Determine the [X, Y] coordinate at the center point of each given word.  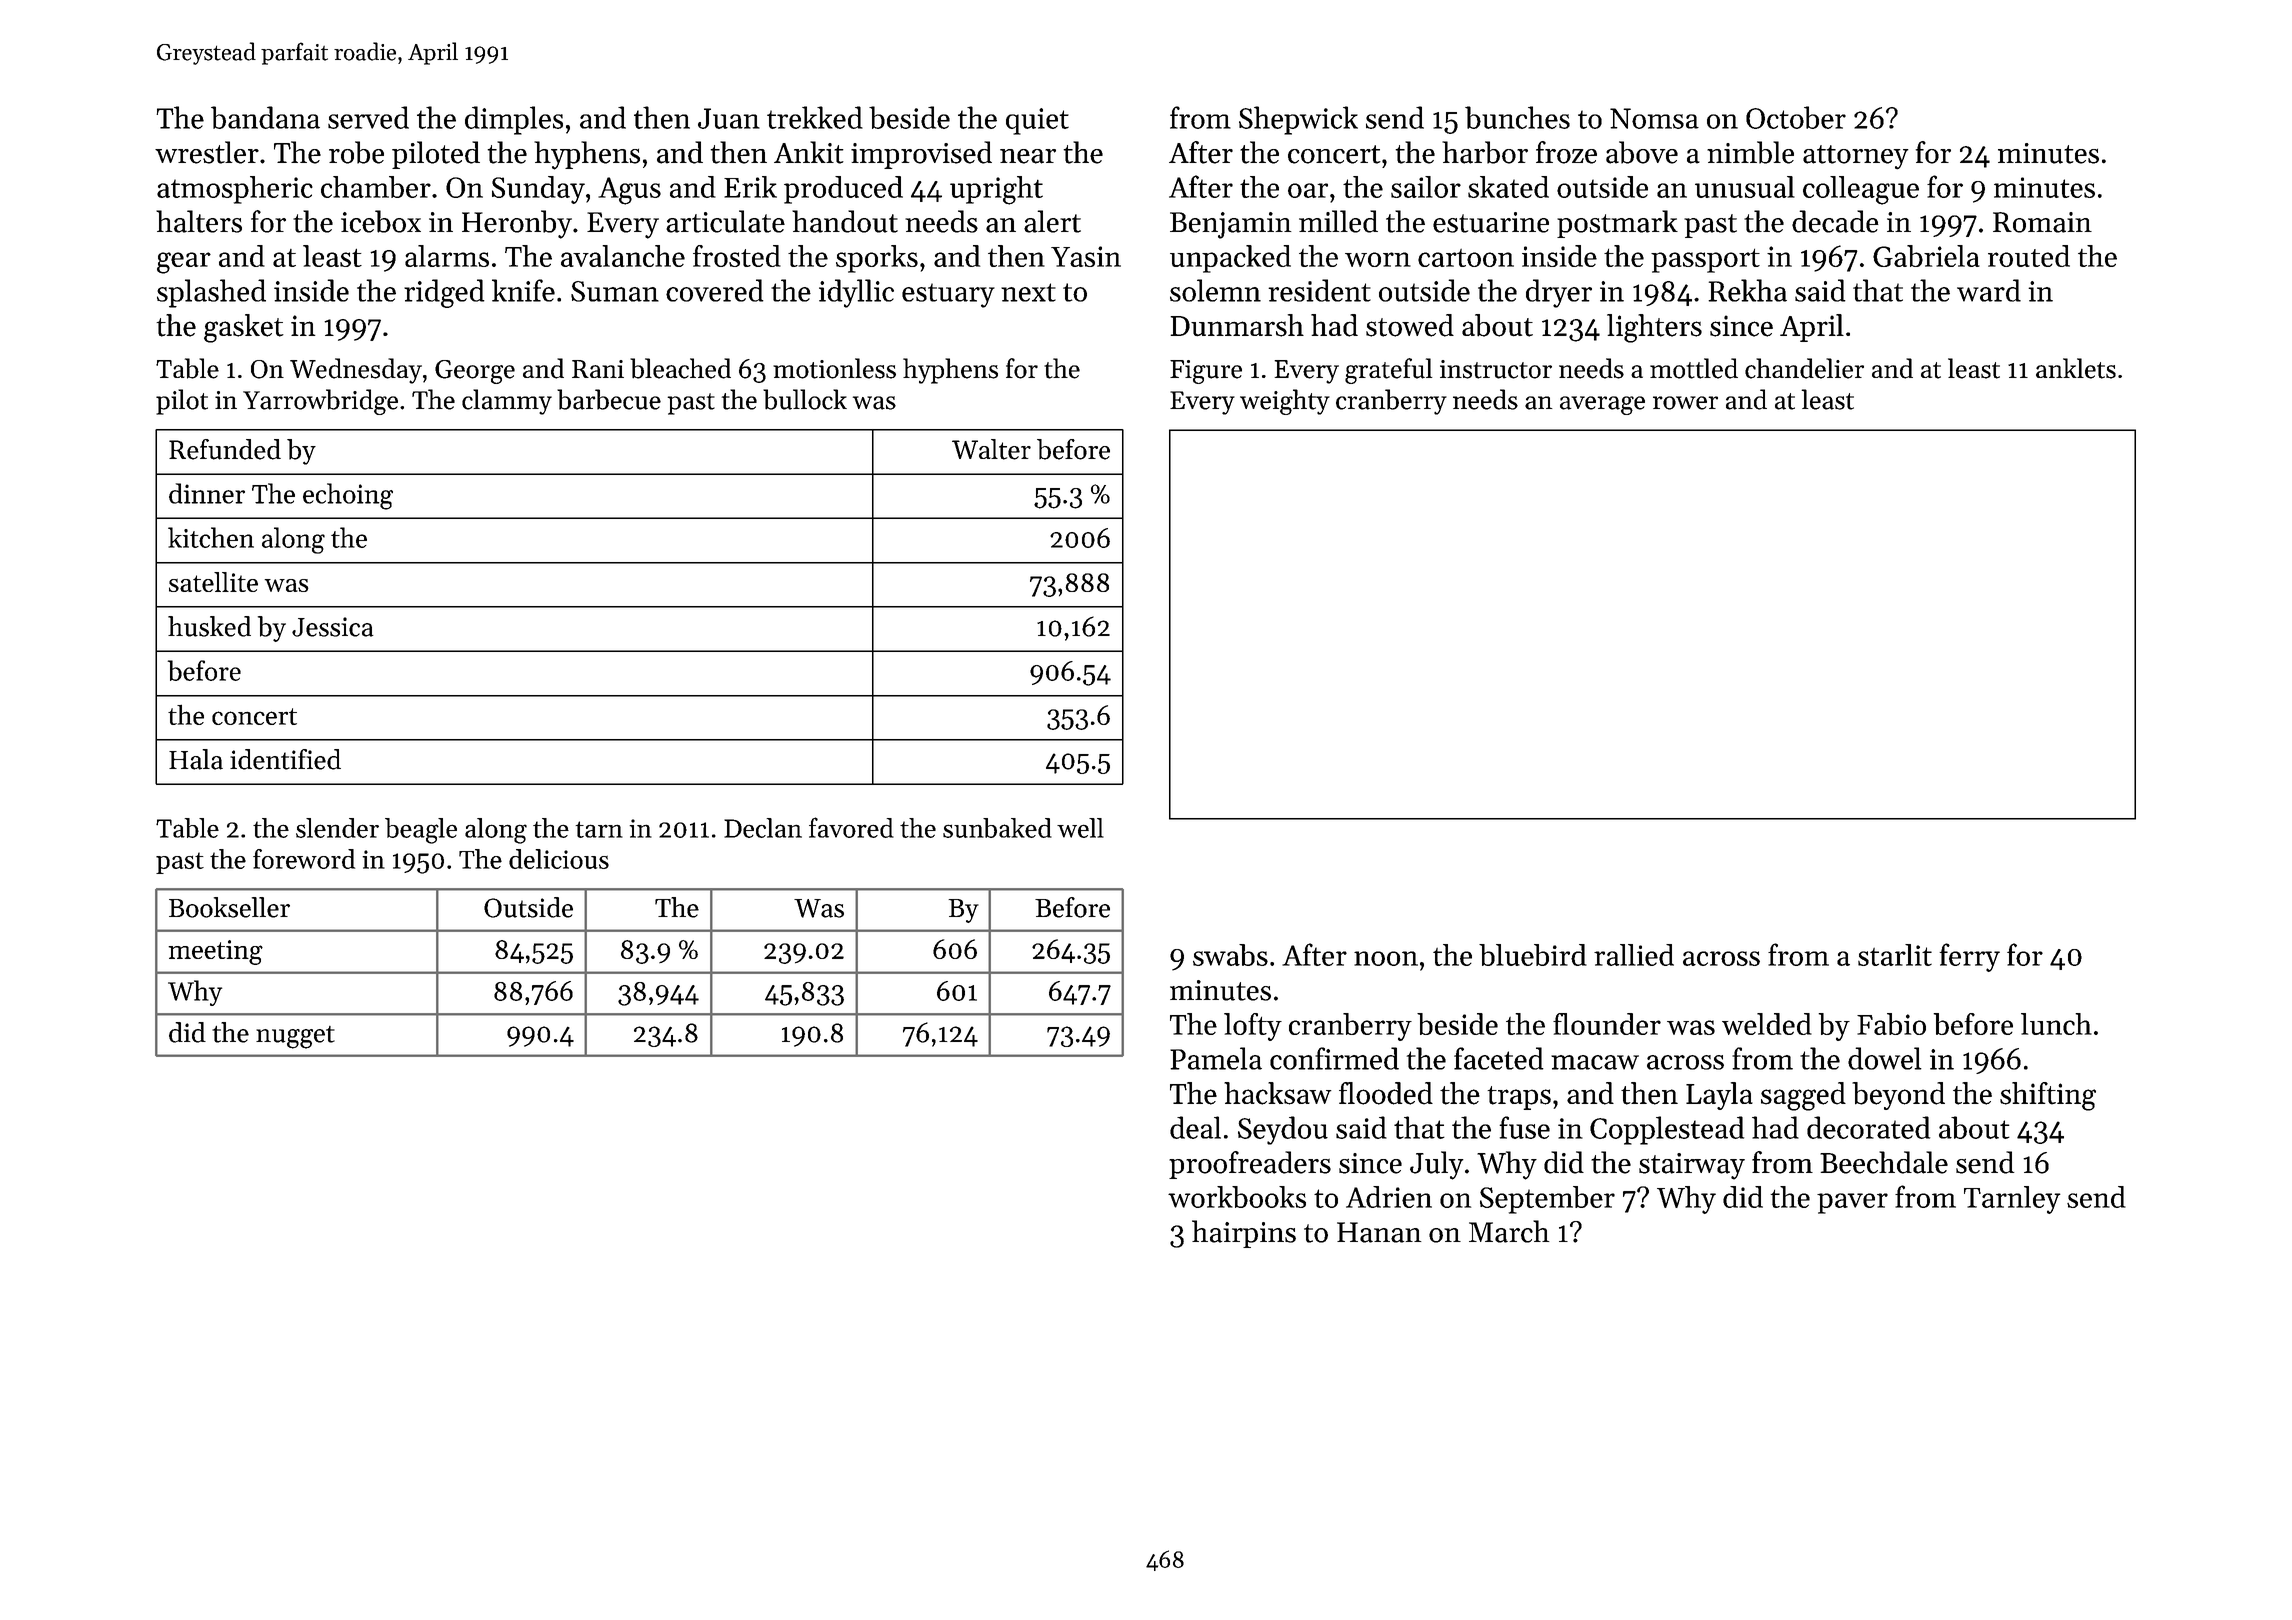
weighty [1285, 402]
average [1602, 405]
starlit [1895, 955]
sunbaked [997, 828]
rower [1685, 403]
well [1080, 828]
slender [337, 828]
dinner [207, 493]
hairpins [1244, 1234]
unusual [1745, 187]
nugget [295, 1037]
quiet [1037, 121]
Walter [991, 449]
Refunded [225, 449]
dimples [514, 120]
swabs [1230, 955]
